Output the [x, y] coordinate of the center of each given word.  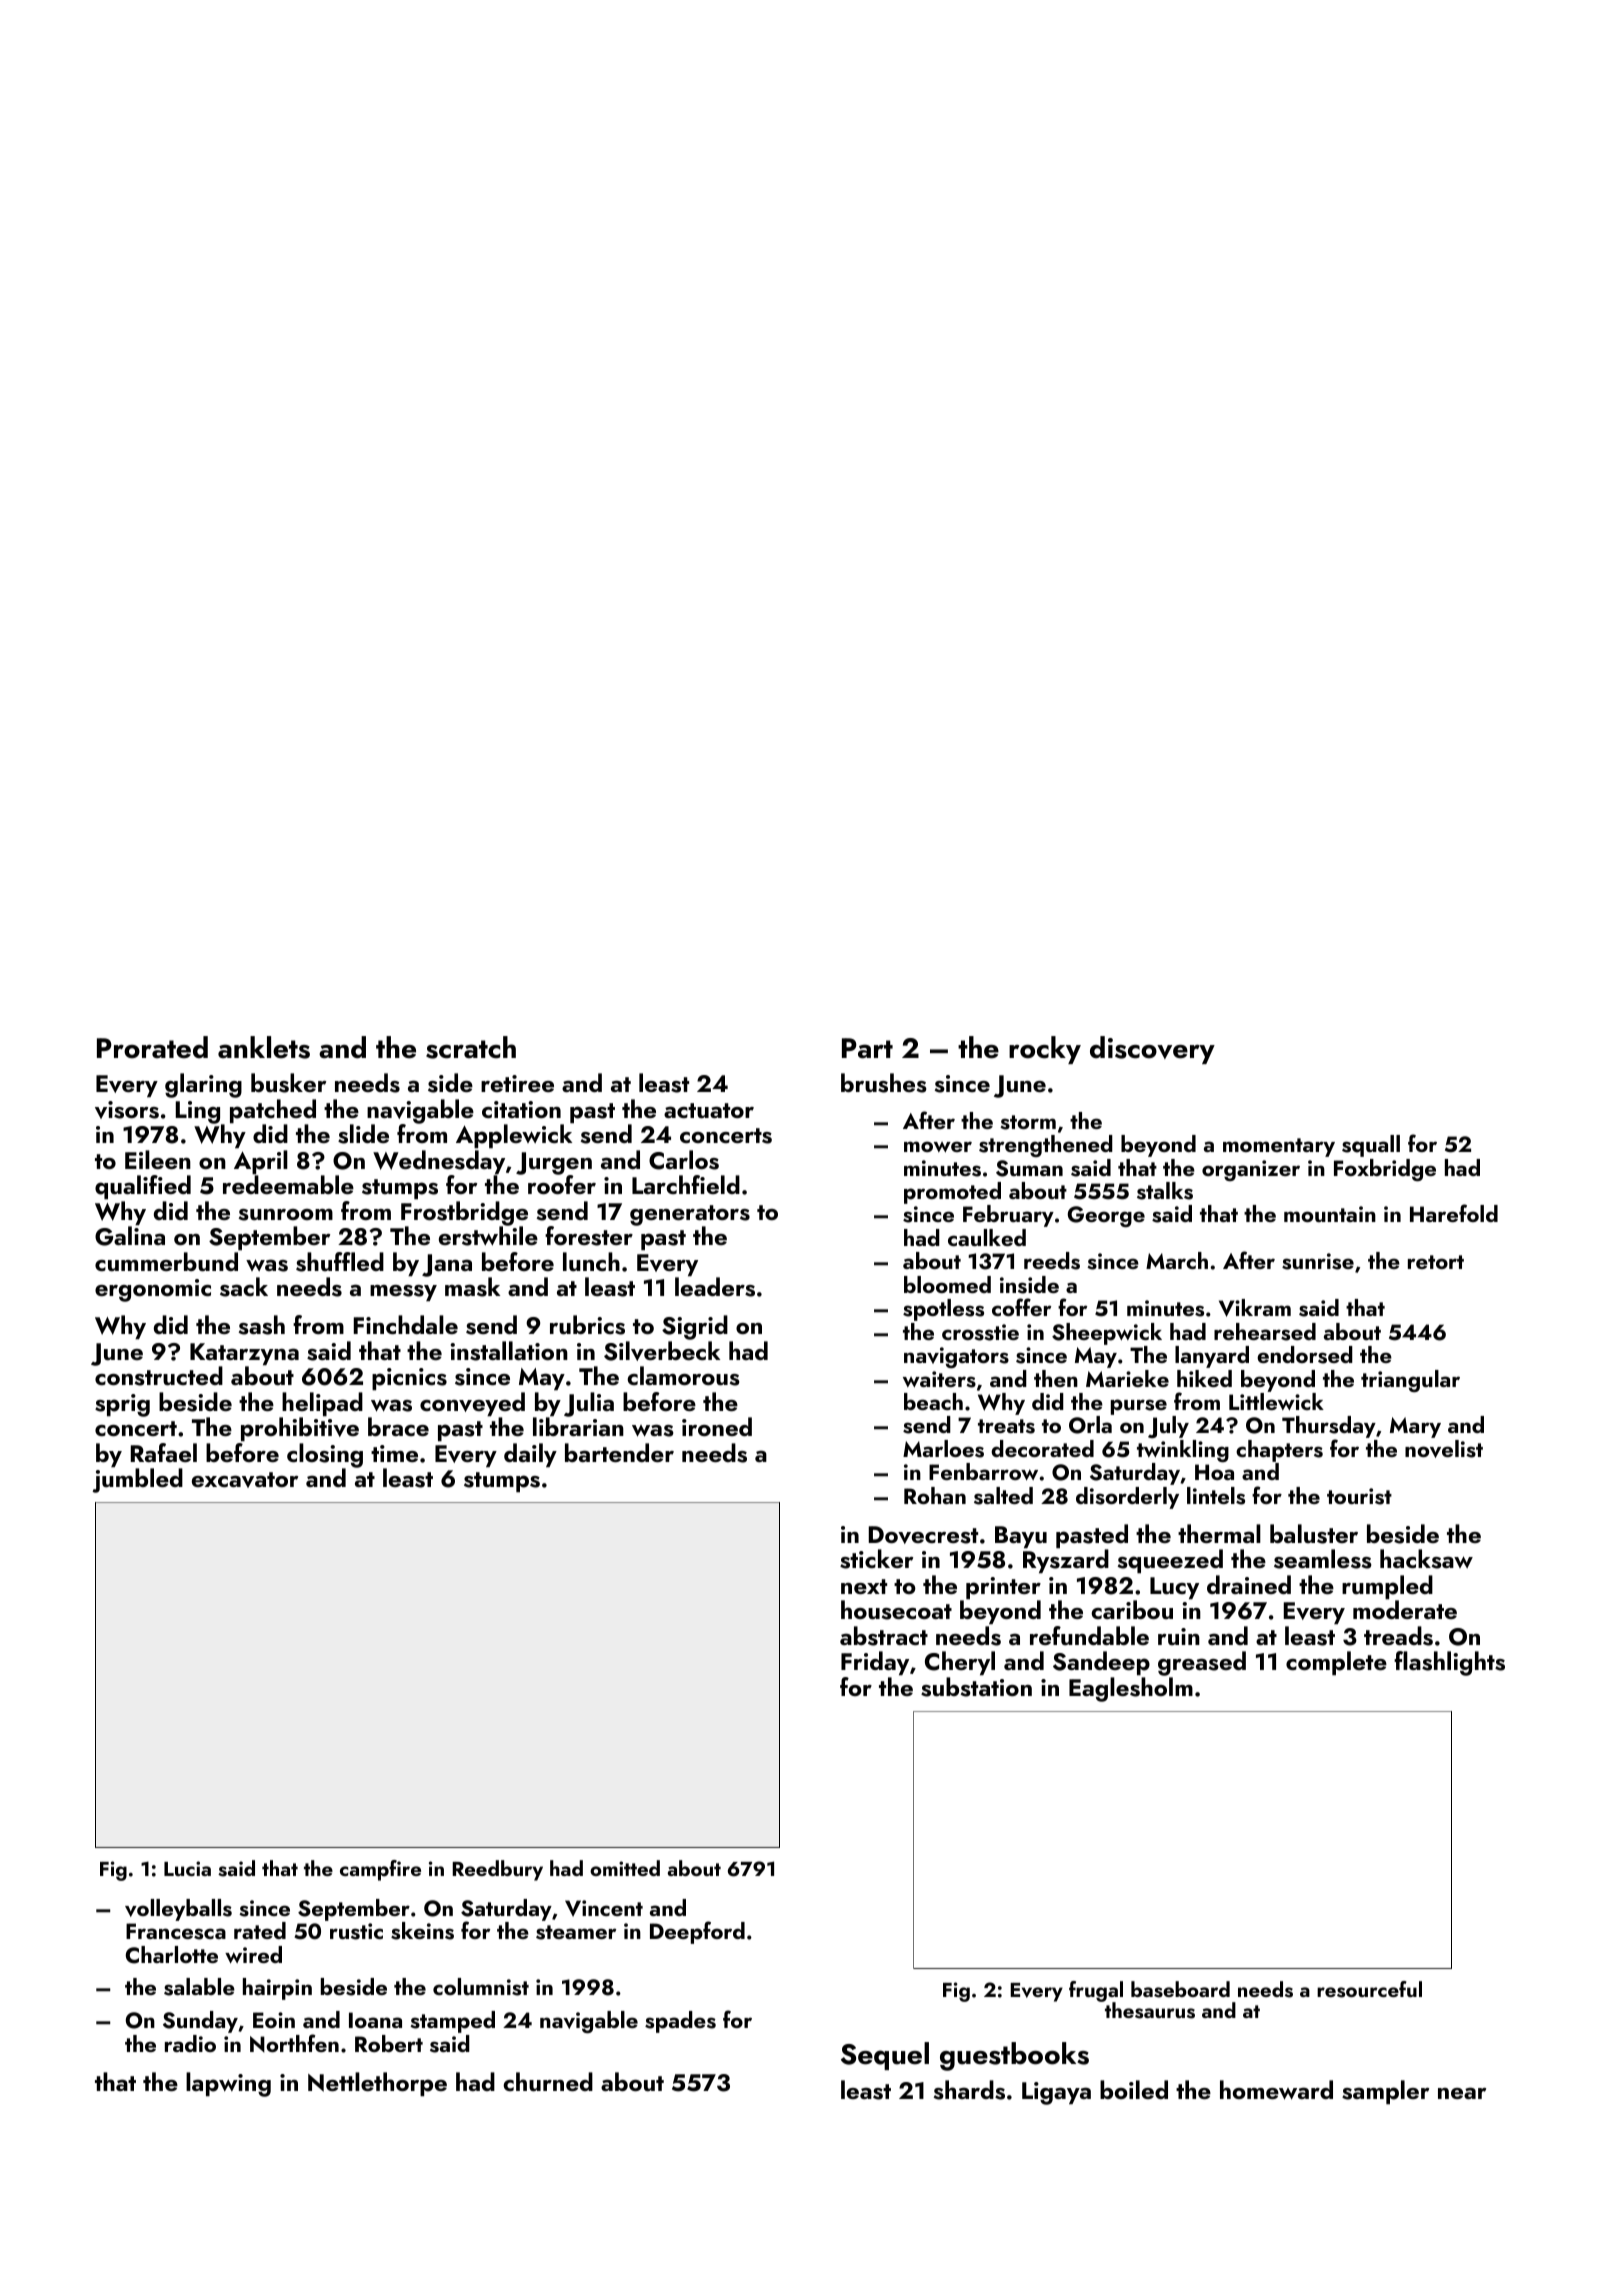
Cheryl [960, 1663]
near [1462, 2093]
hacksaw [1426, 1559]
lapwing [228, 2084]
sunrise [1318, 1261]
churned [548, 2082]
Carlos [684, 1160]
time [394, 1453]
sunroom [286, 1215]
